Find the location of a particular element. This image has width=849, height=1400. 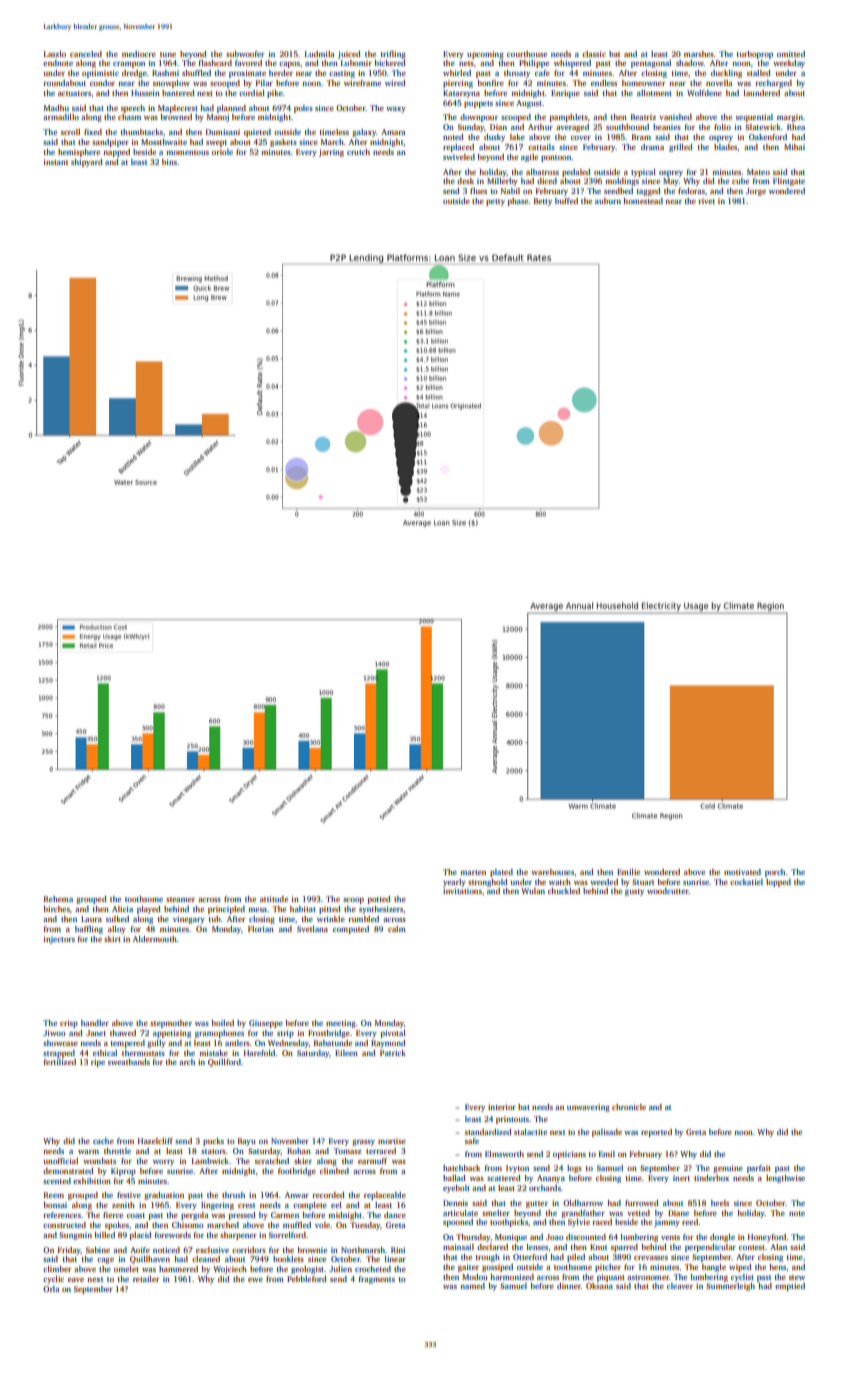

Hussein is located at coordinates (145, 93).
